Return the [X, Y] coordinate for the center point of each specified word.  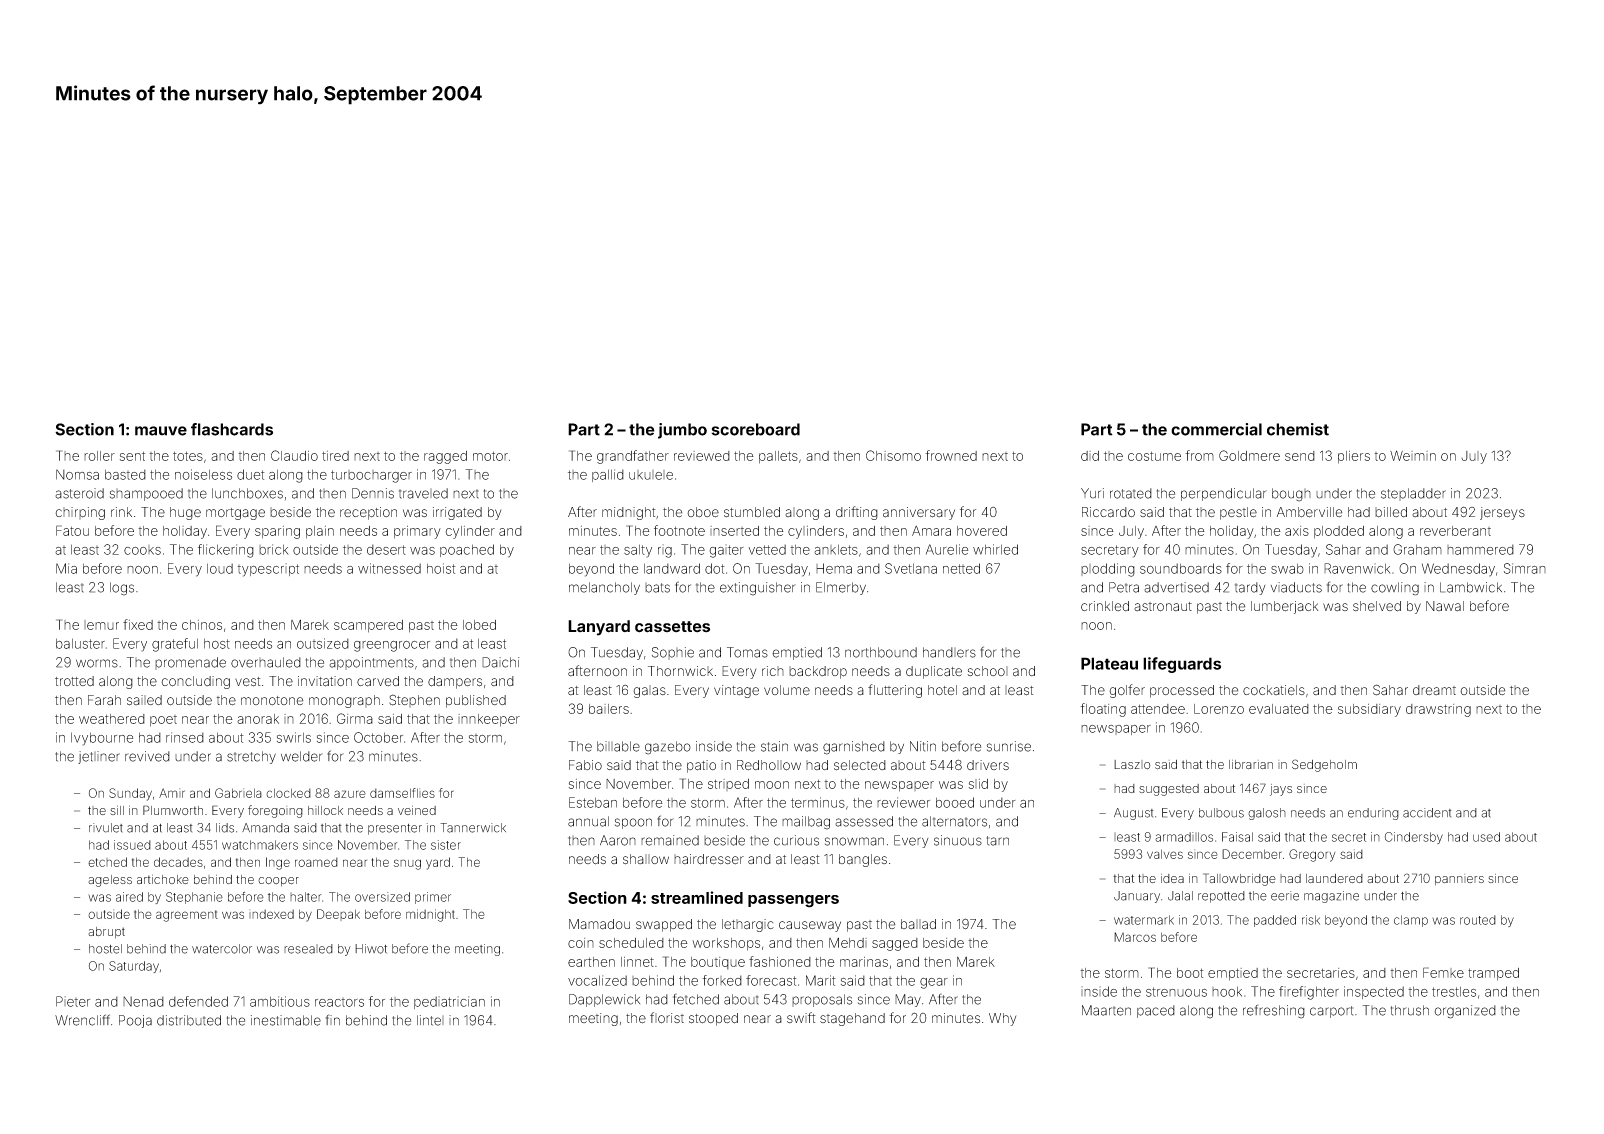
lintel [430, 1020]
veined [417, 810]
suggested [1169, 790]
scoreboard [756, 429]
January [1137, 897]
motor [490, 456]
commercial [1216, 429]
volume [787, 690]
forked [722, 980]
